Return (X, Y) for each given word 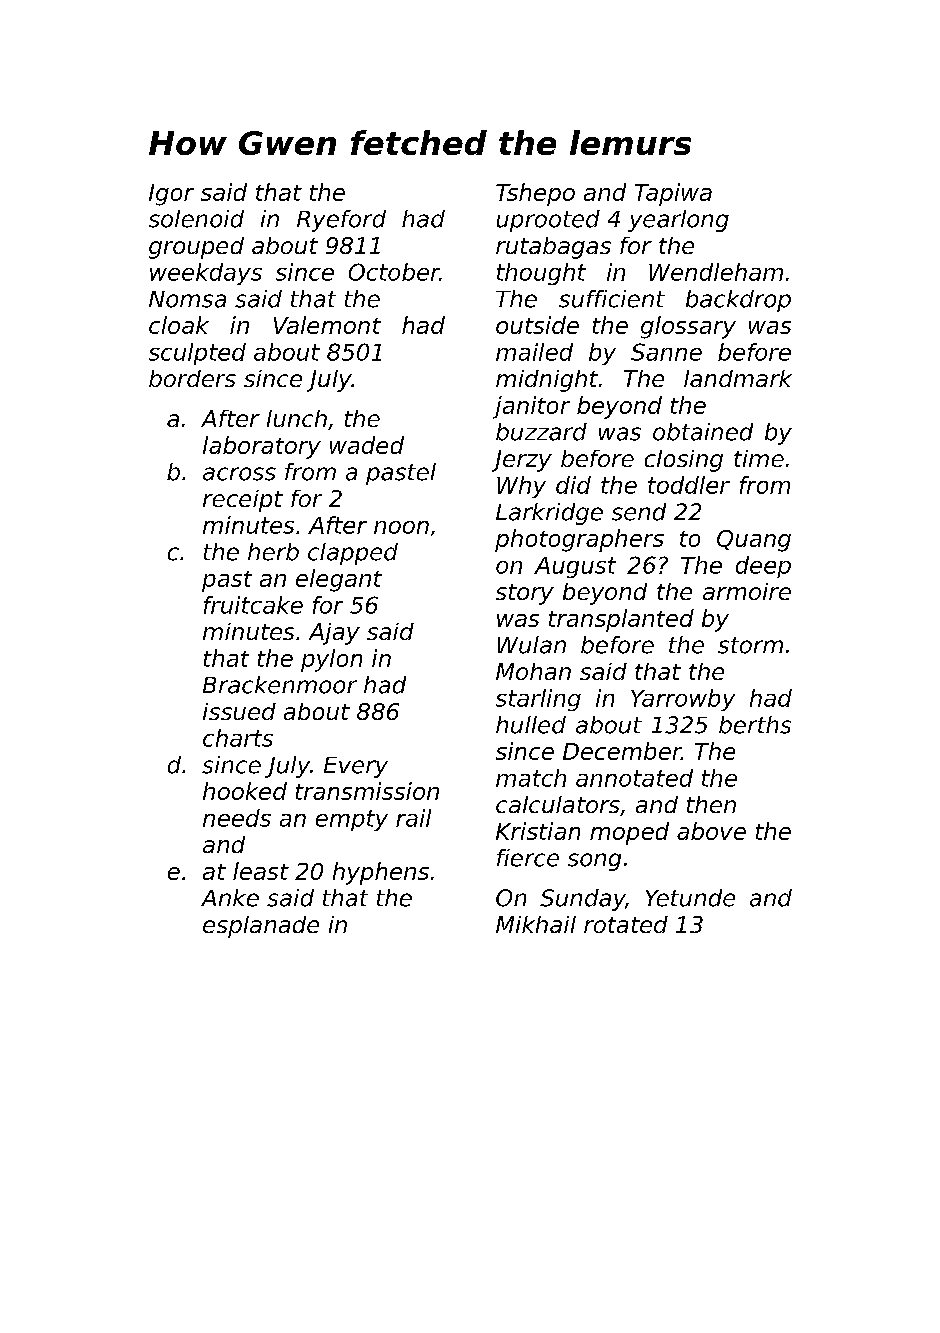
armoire (747, 591)
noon (401, 527)
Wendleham (716, 272)
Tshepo (535, 194)
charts (238, 738)
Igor (171, 195)
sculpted (197, 354)
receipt (243, 501)
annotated (634, 778)
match (531, 778)
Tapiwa (673, 194)
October (394, 272)
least (261, 871)
